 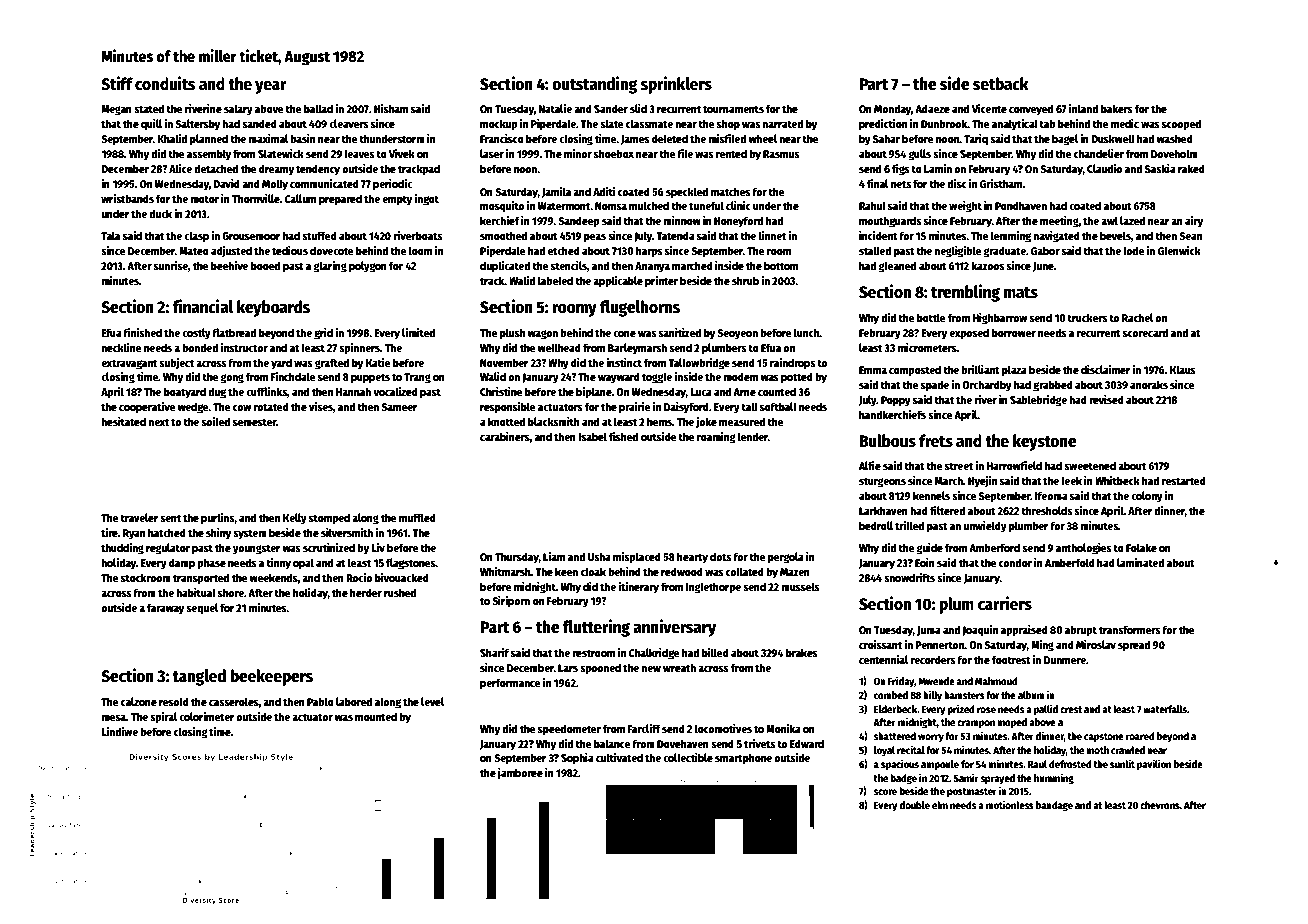 I want to click on defrosted, so click(x=1070, y=764).
